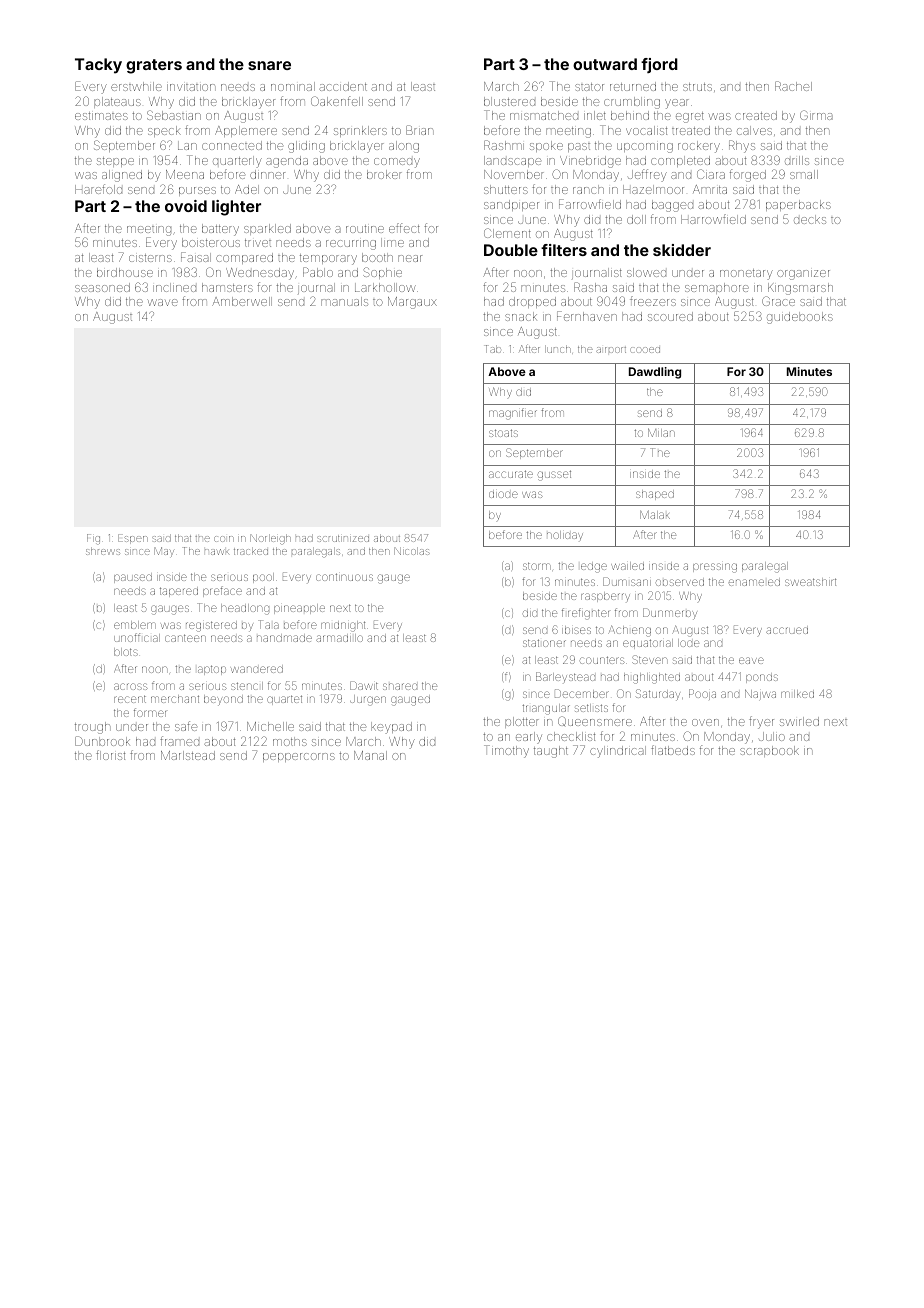 Image resolution: width=924 pixels, height=1308 pixels. I want to click on organizer, so click(803, 275).
